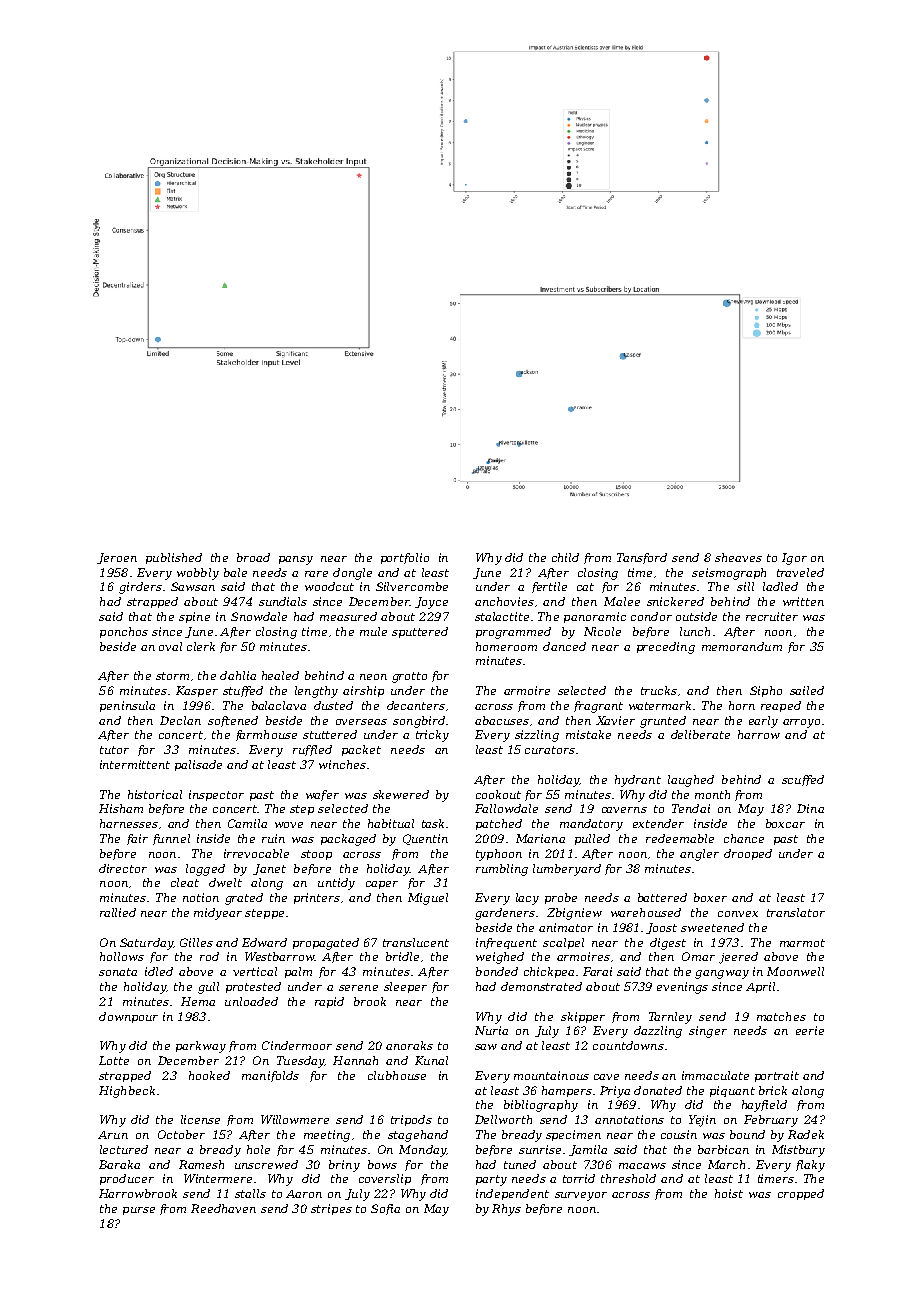  Describe the element at coordinates (198, 765) in the document. I see `palisade` at that location.
